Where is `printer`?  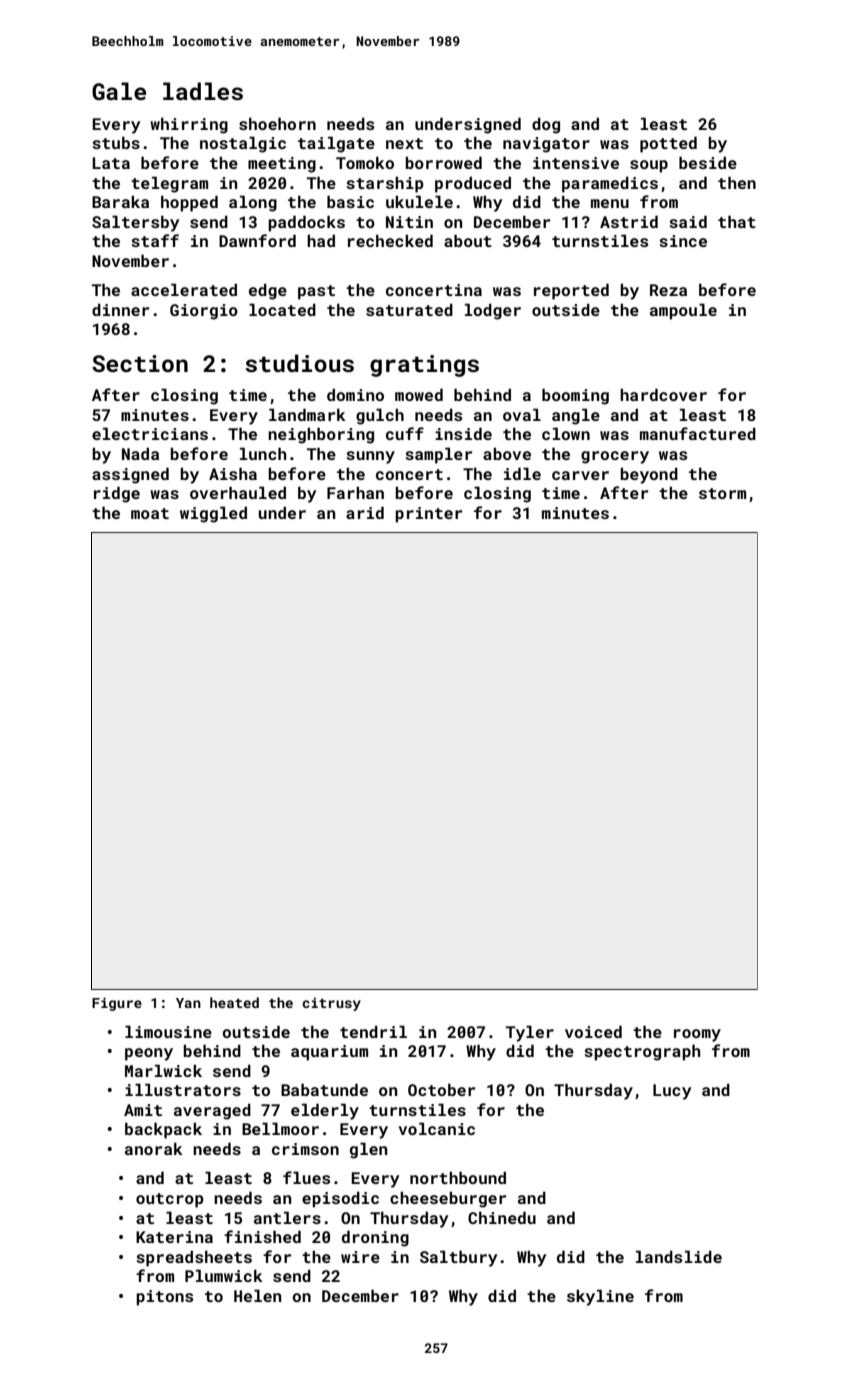 printer is located at coordinates (428, 515).
